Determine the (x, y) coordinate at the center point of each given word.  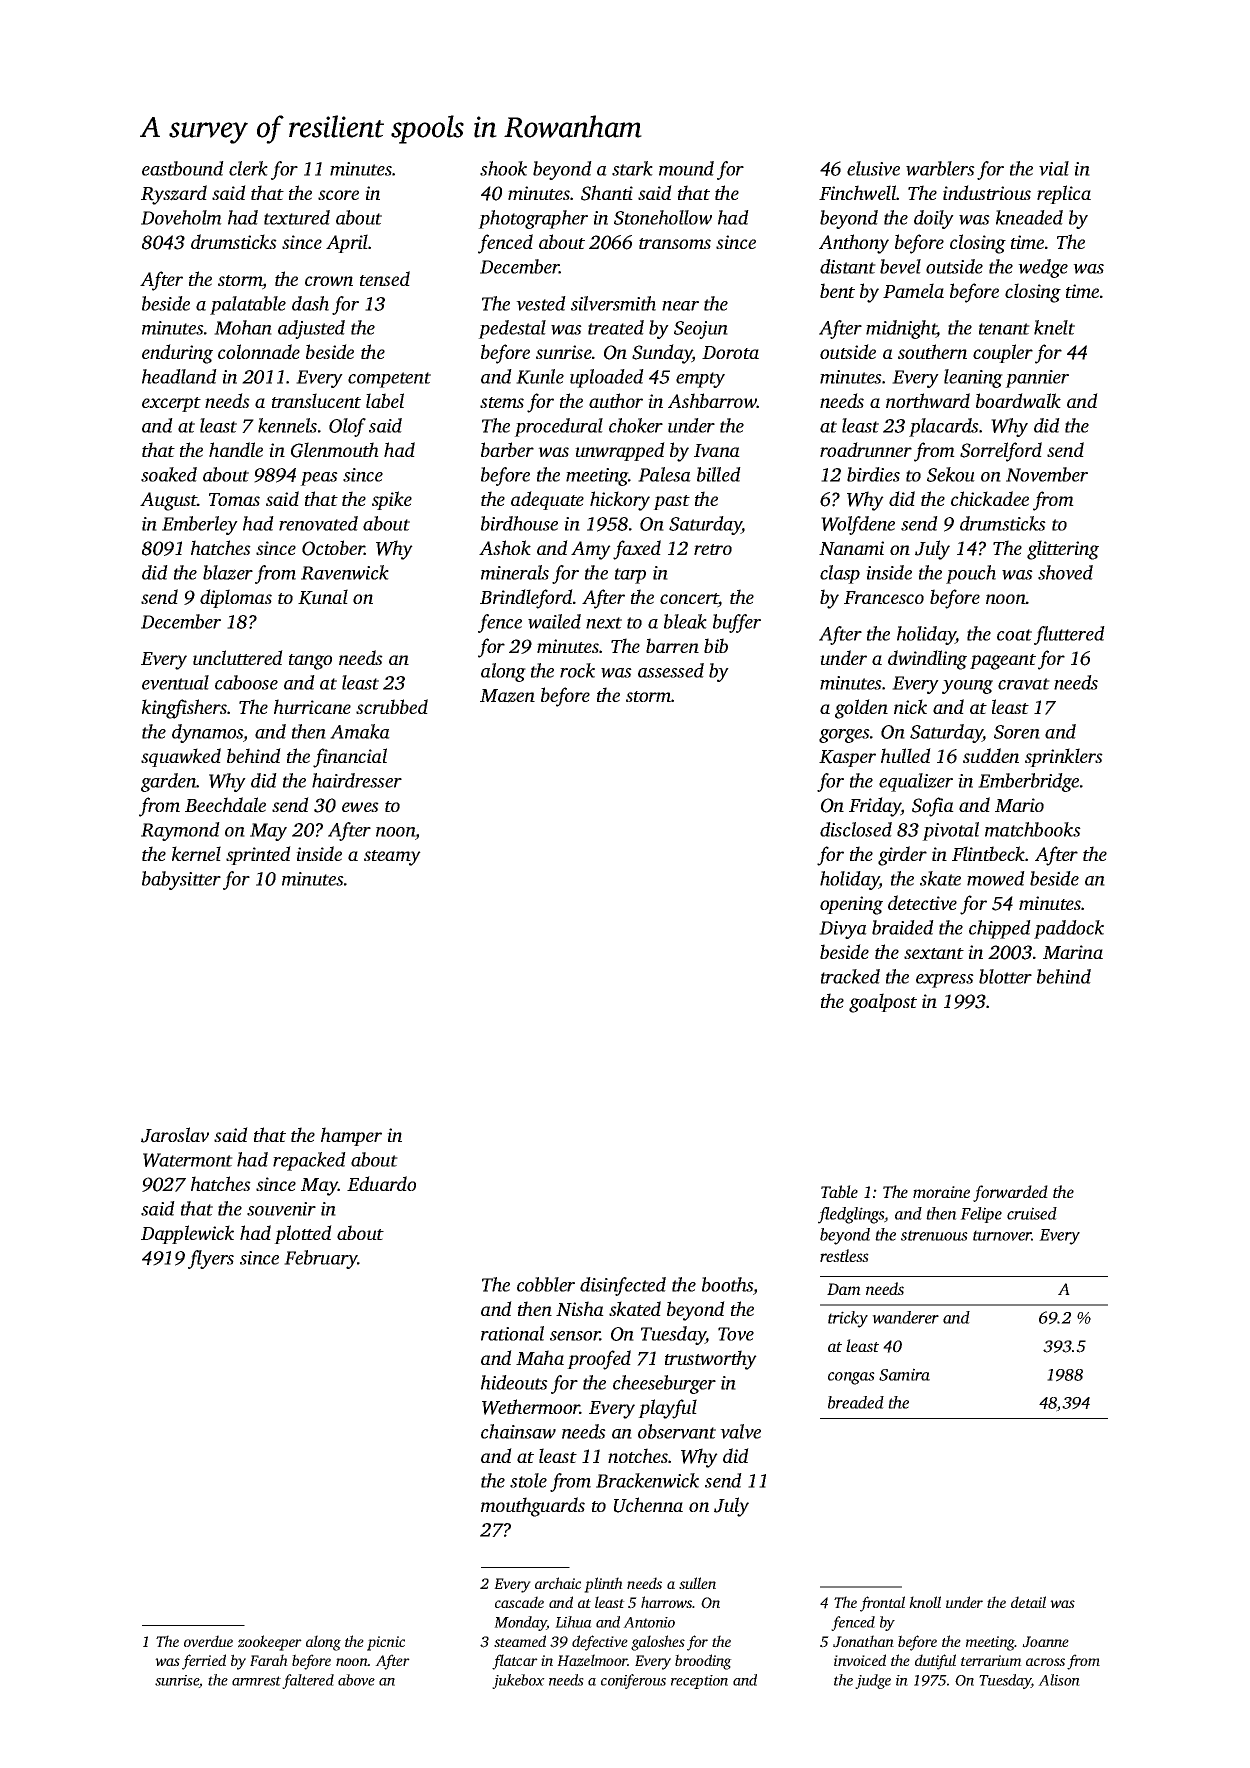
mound (686, 168)
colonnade (259, 351)
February (321, 1259)
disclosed (856, 829)
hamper (351, 1136)
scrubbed (392, 706)
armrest (256, 1681)
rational (512, 1333)
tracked (850, 976)
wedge (1043, 268)
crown (329, 281)
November (1047, 474)
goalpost (883, 1003)
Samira (904, 1374)
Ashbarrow (712, 400)
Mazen (507, 696)
